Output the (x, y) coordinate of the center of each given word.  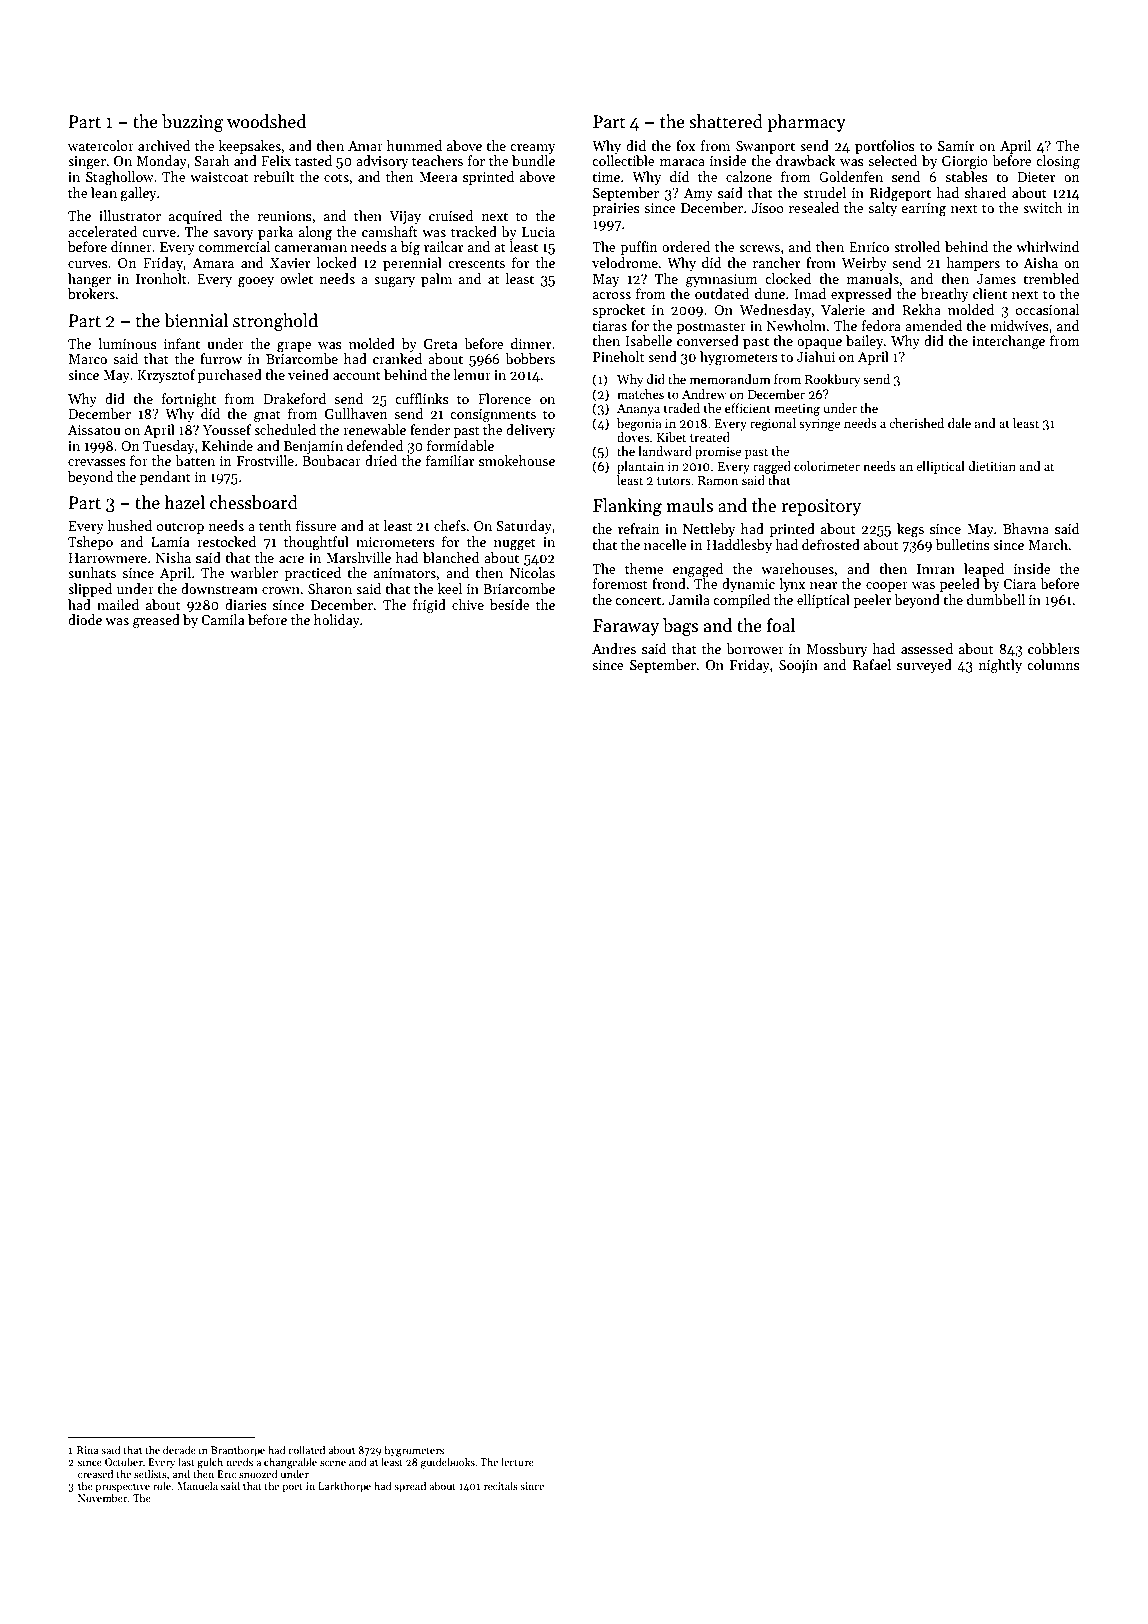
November (103, 1497)
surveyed (924, 666)
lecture (517, 1462)
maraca (682, 162)
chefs (450, 525)
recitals (501, 1486)
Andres (614, 648)
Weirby (864, 264)
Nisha (173, 557)
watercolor (101, 145)
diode (85, 619)
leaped (984, 570)
